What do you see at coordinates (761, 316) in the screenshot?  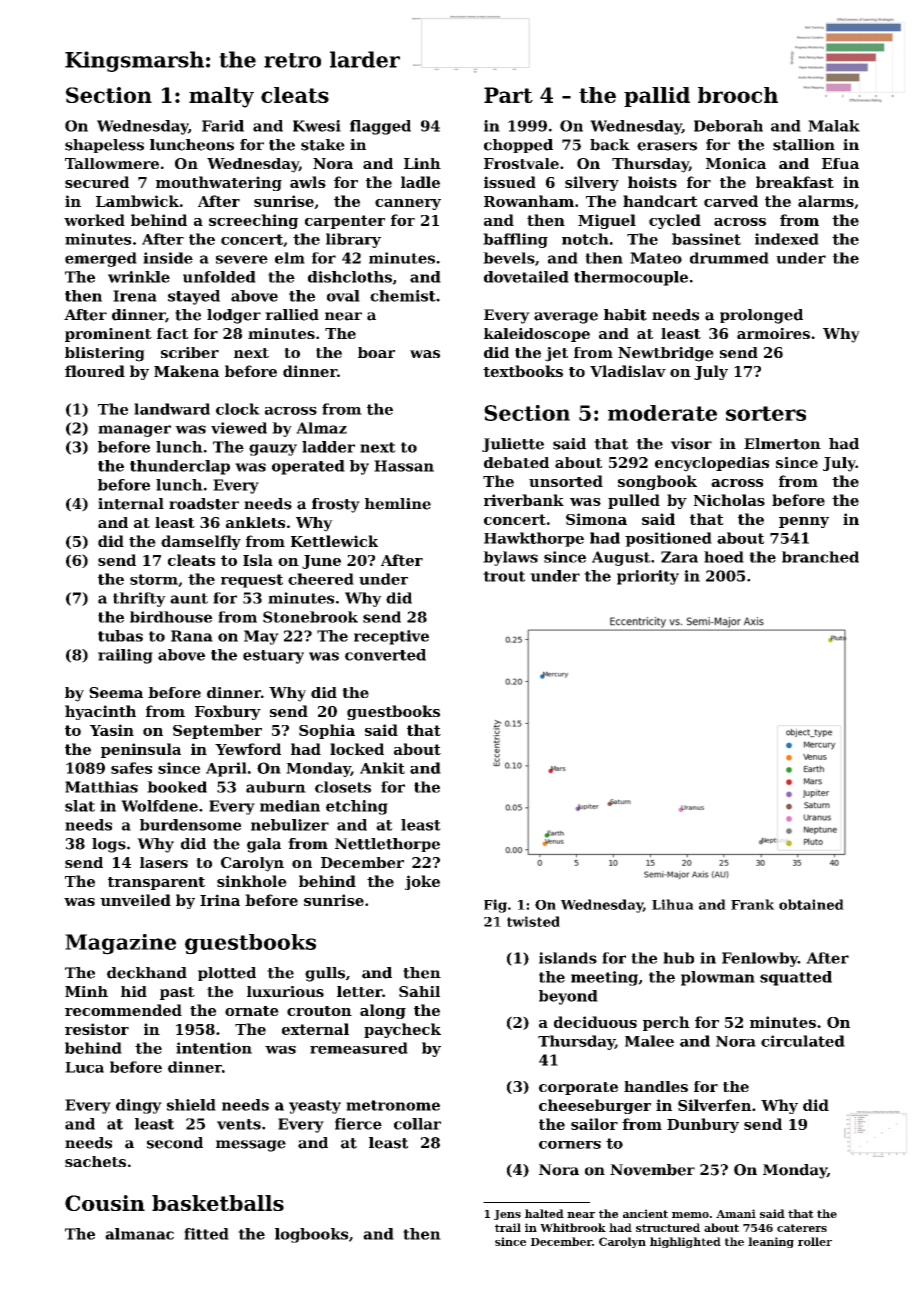 I see `prolonged` at bounding box center [761, 316].
